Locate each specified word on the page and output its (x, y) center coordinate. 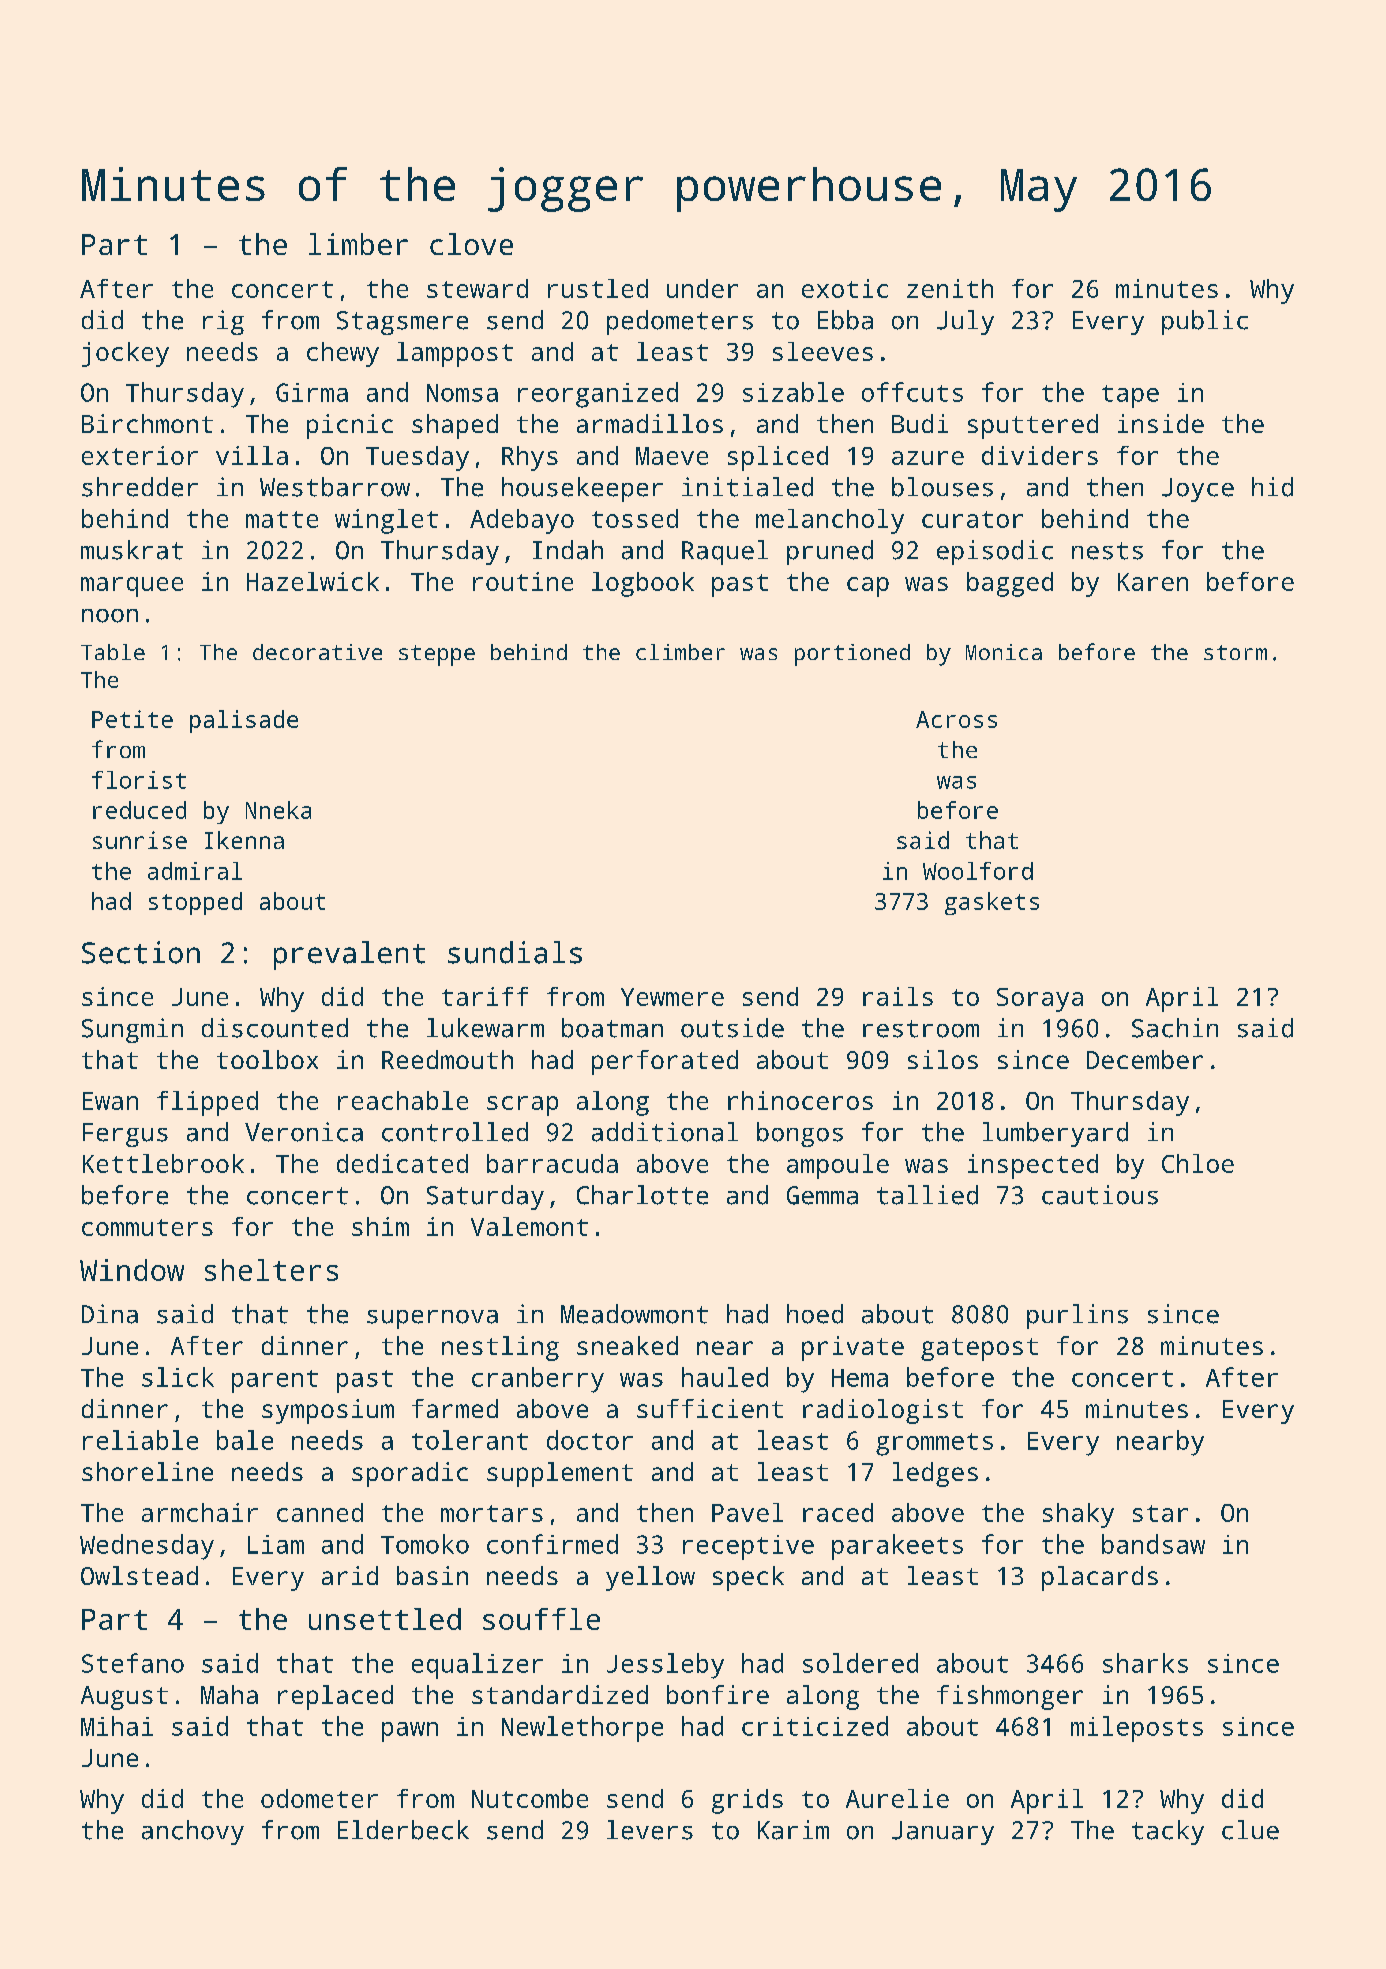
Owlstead (139, 1575)
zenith (950, 288)
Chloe (1198, 1163)
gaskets (992, 903)
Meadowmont (634, 1314)
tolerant (470, 1440)
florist (139, 780)
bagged (1010, 584)
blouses (942, 487)
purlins (1077, 1316)
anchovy (193, 1832)
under (702, 288)
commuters (147, 1227)
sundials (515, 952)
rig (223, 322)
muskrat (132, 550)
